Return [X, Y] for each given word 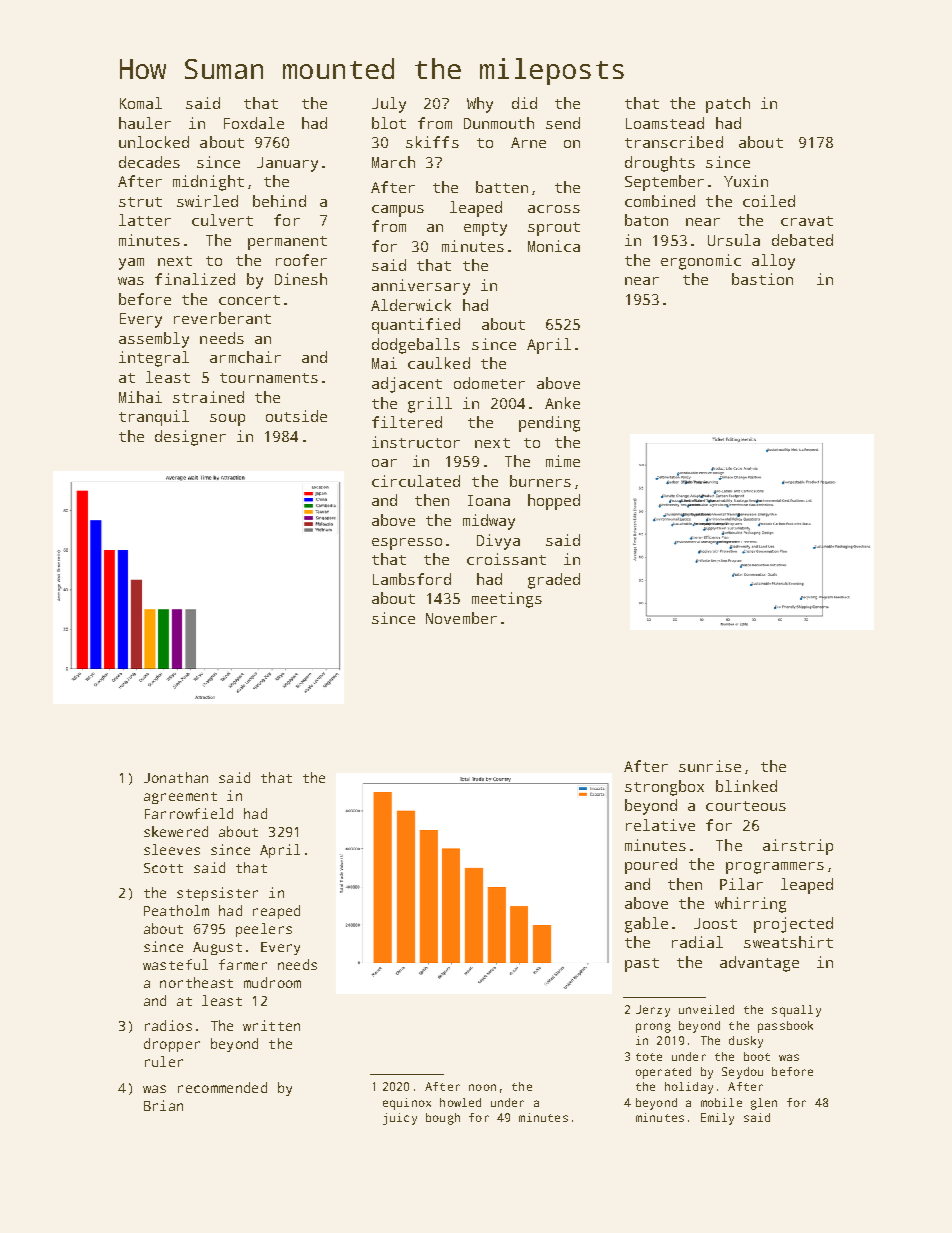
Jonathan [176, 777]
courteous [746, 806]
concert [249, 300]
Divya [498, 542]
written [271, 1025]
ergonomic [701, 262]
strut [140, 202]
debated [802, 240]
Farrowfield [189, 813]
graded [554, 581]
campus [398, 211]
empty [485, 229]
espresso [407, 544]
